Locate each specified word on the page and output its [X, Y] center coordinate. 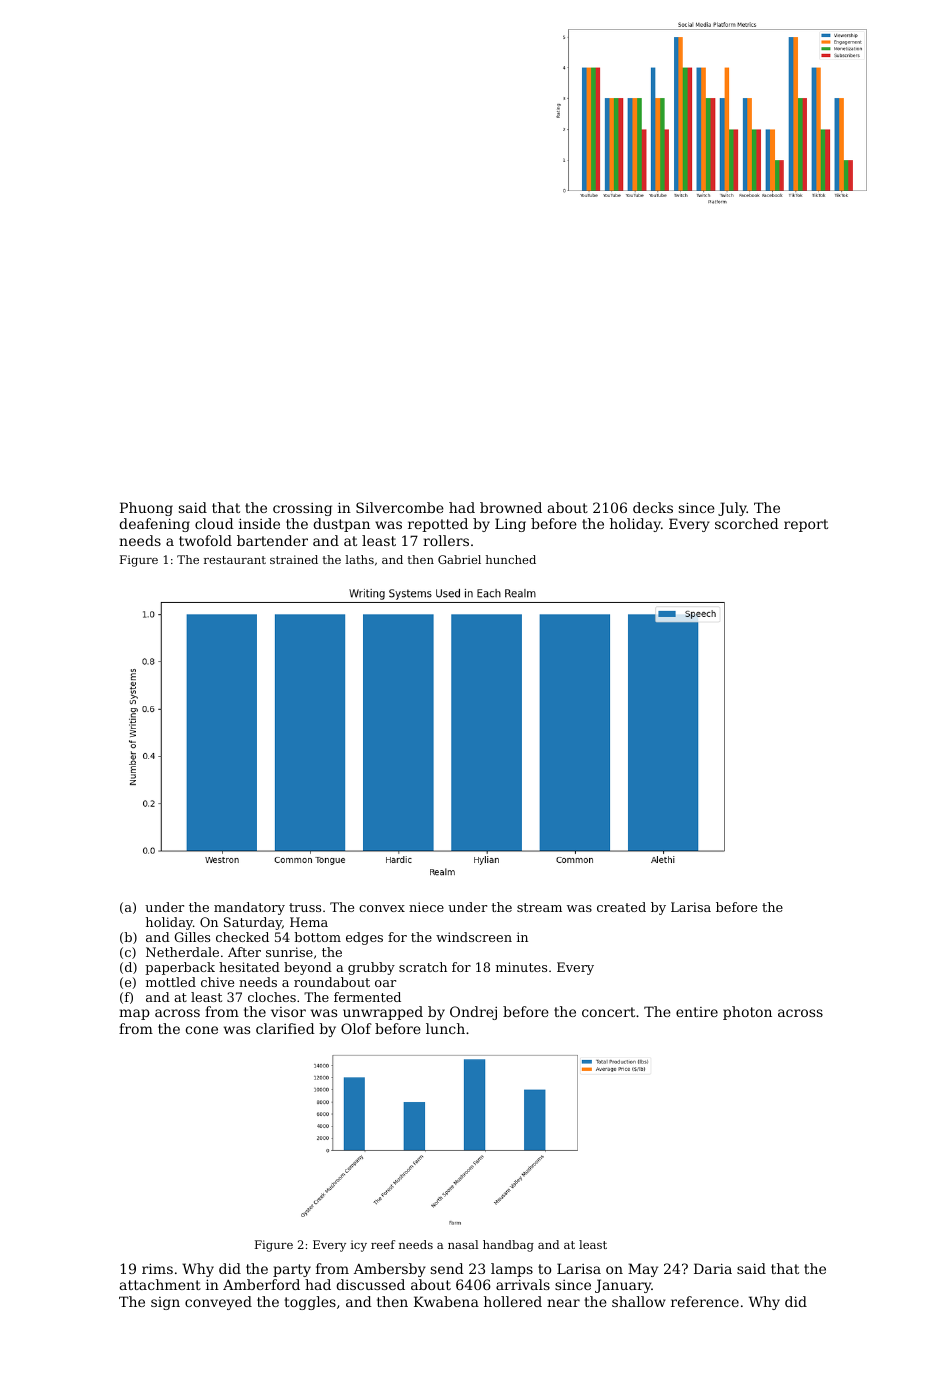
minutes [521, 967]
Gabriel [459, 559]
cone [201, 1030]
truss [305, 907]
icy [359, 1246]
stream [539, 907]
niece [426, 907]
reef [383, 1244]
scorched [747, 523]
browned [511, 507]
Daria [713, 1268]
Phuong [146, 509]
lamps [512, 1270]
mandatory [249, 908]
